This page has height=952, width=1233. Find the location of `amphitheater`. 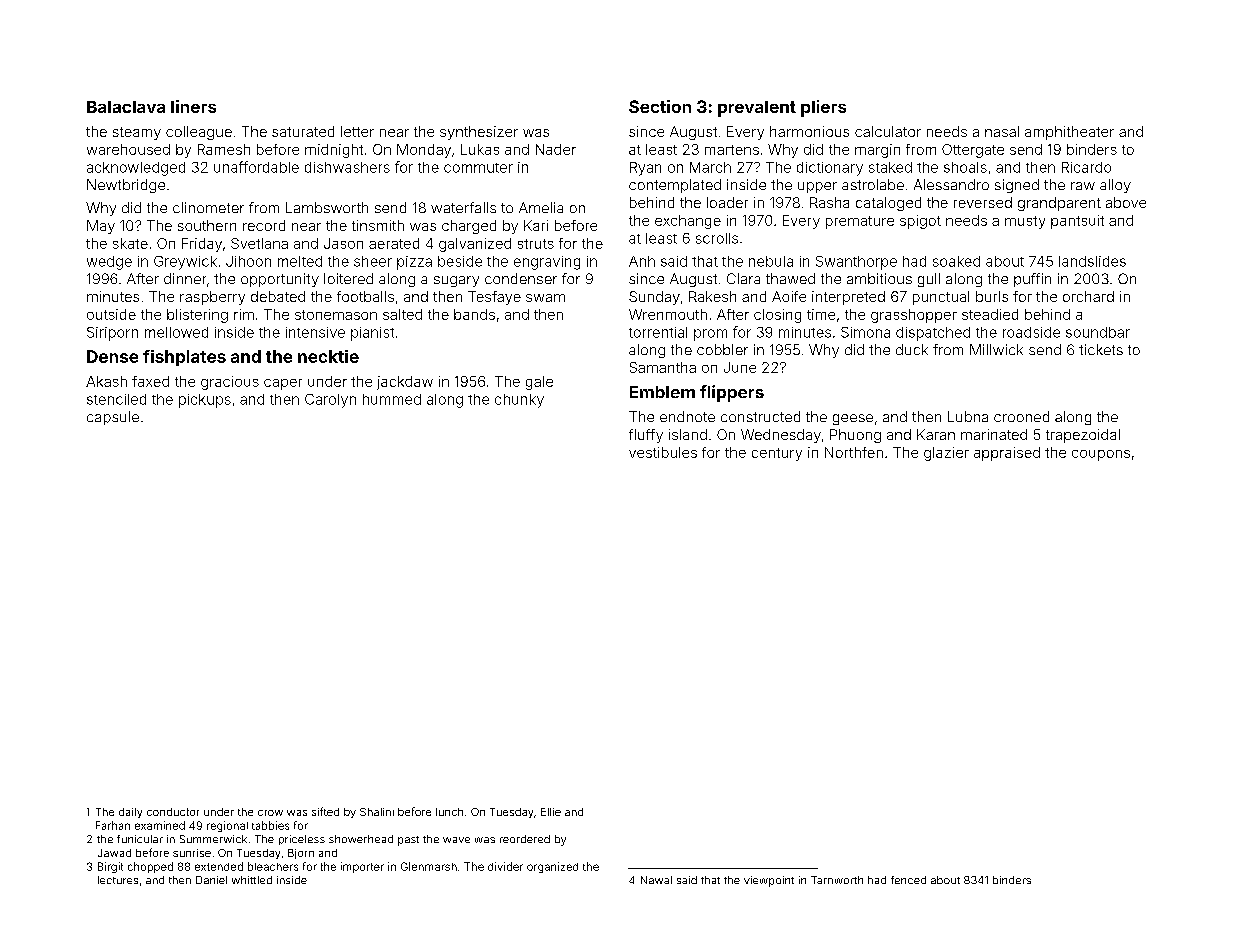

amphitheater is located at coordinates (1069, 133).
